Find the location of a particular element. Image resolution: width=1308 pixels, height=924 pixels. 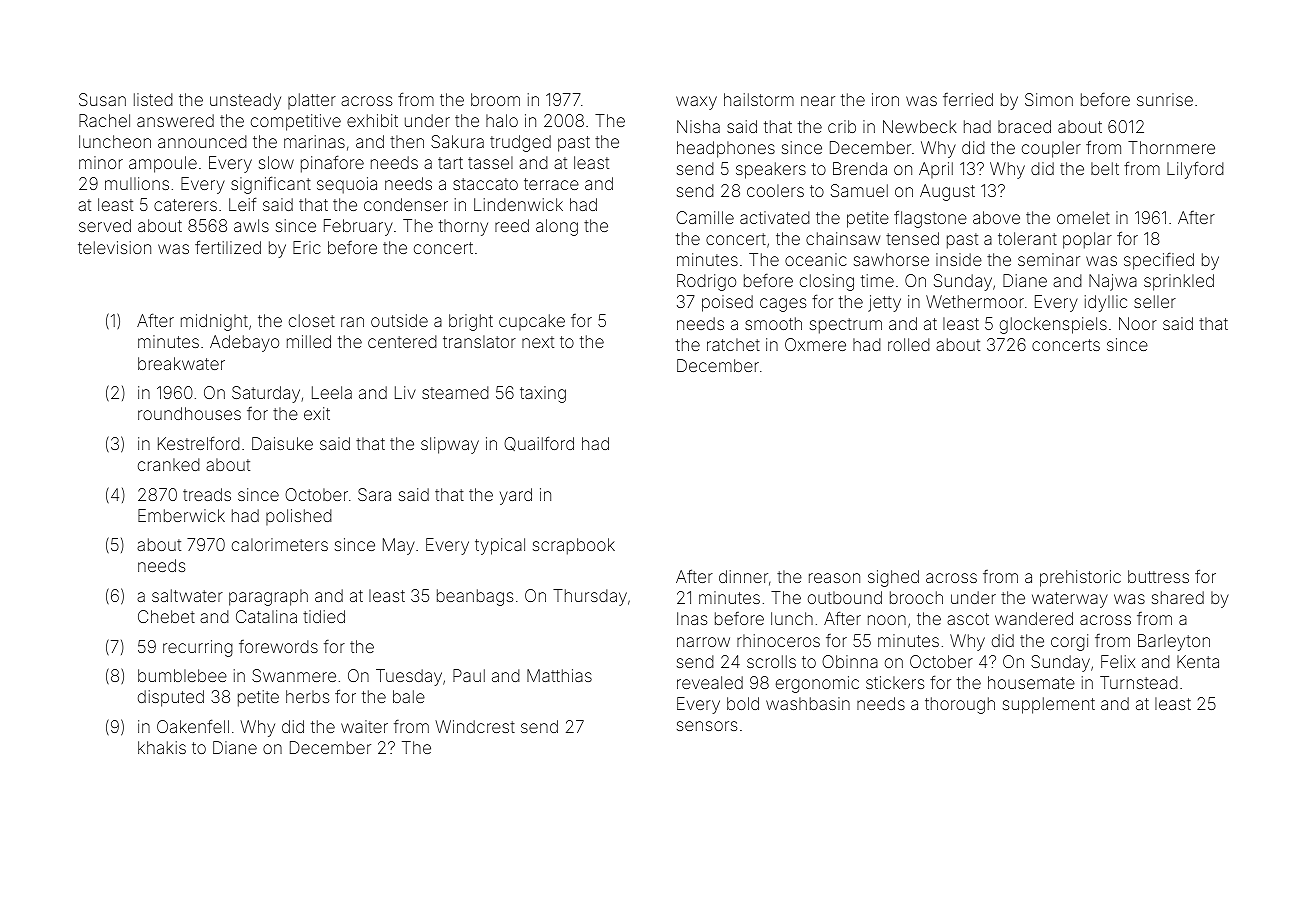

shared is located at coordinates (1178, 597).
